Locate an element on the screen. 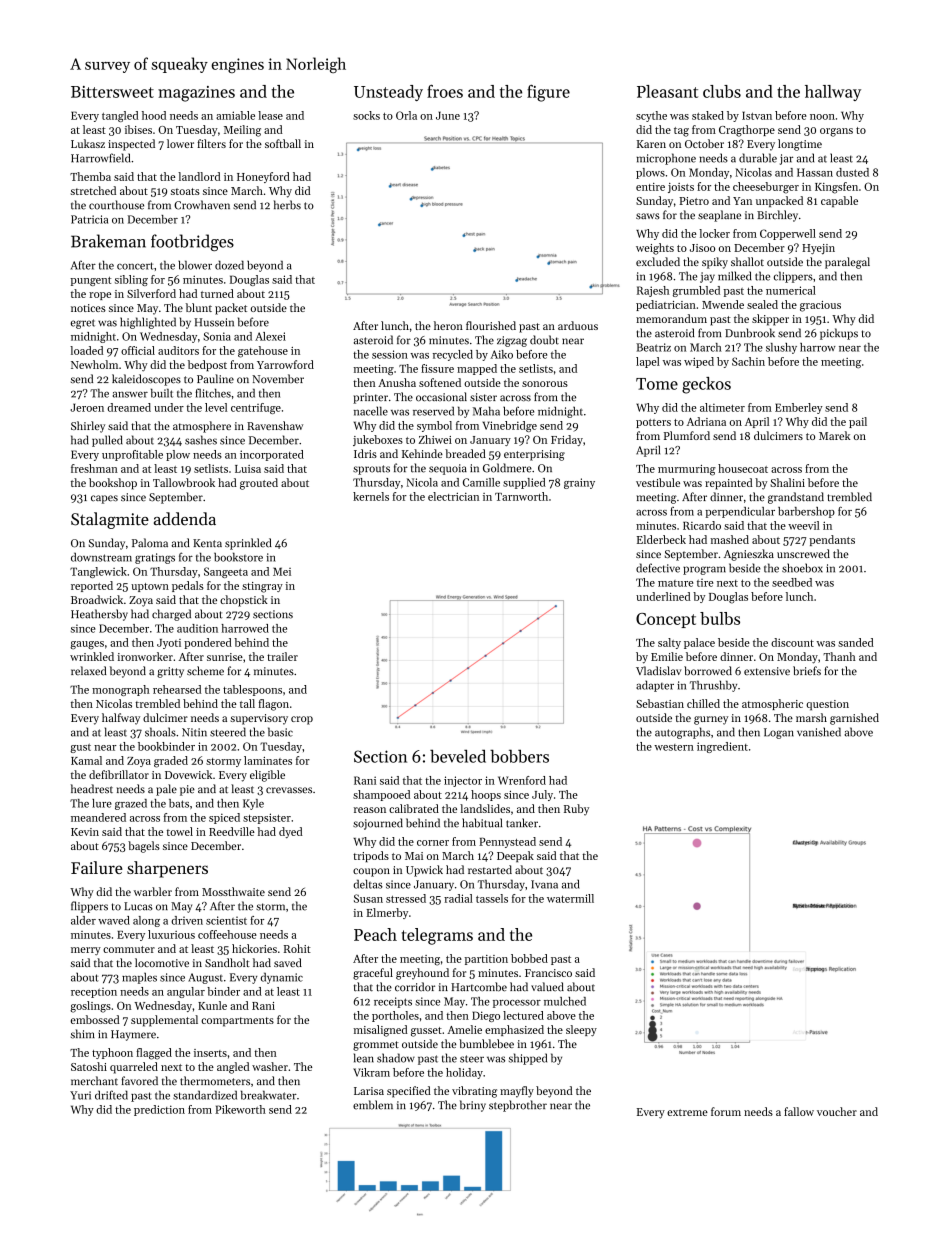 This screenshot has height=1233, width=952. sprinkled is located at coordinates (248, 544).
